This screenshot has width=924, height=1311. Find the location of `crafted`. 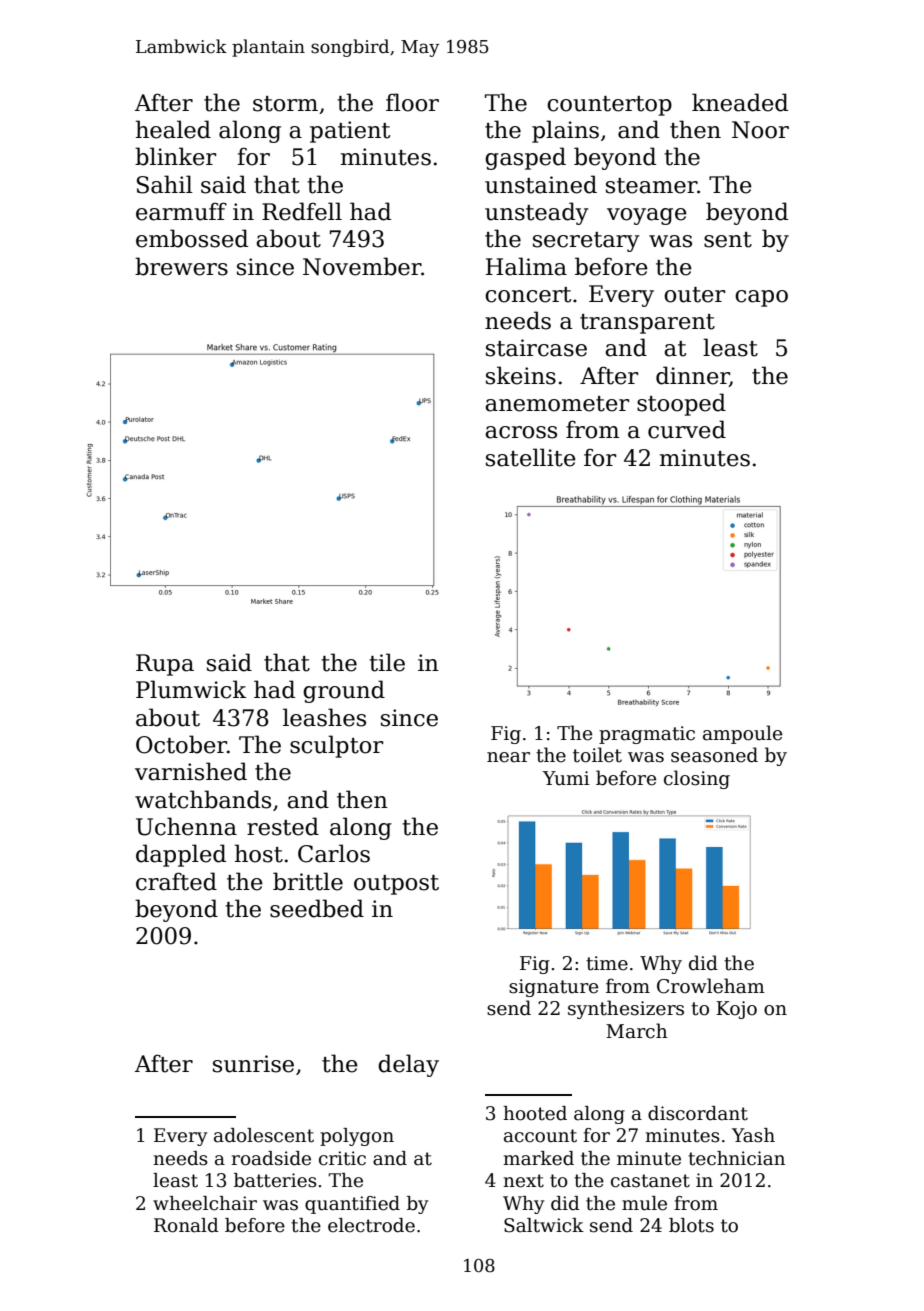

crafted is located at coordinates (176, 881).
